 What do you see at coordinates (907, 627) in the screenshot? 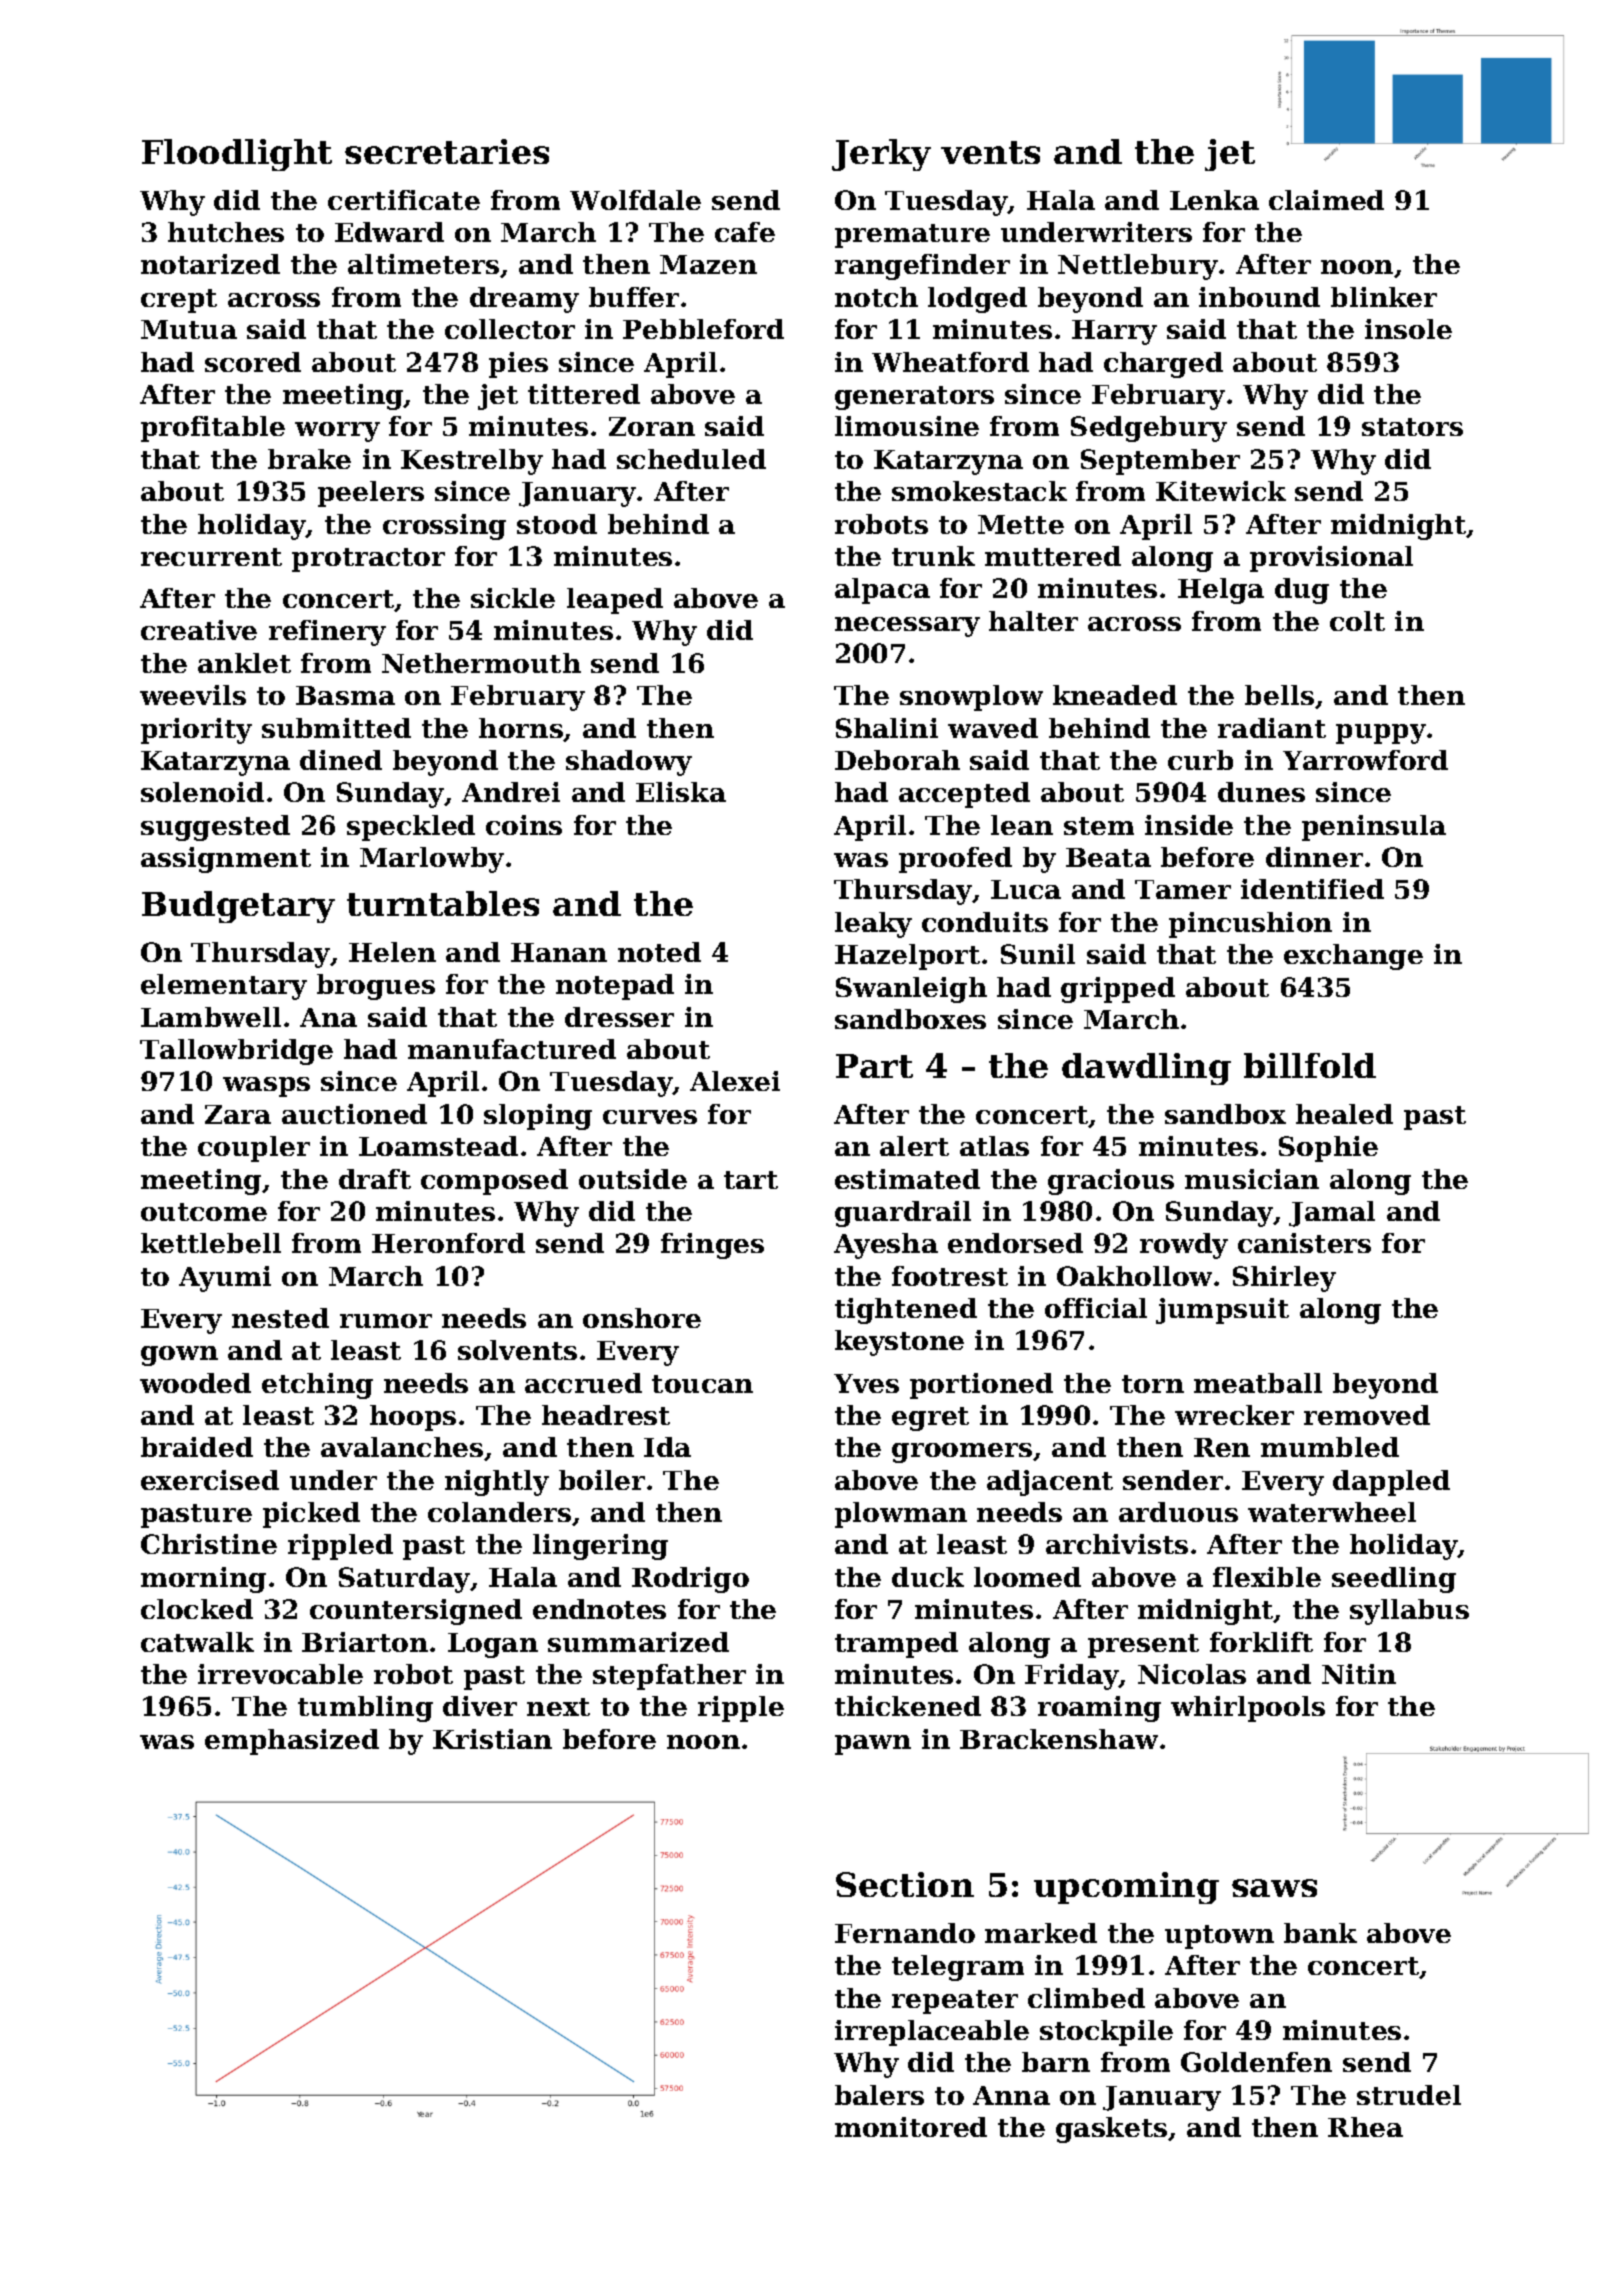
I see `necessary` at bounding box center [907, 627].
